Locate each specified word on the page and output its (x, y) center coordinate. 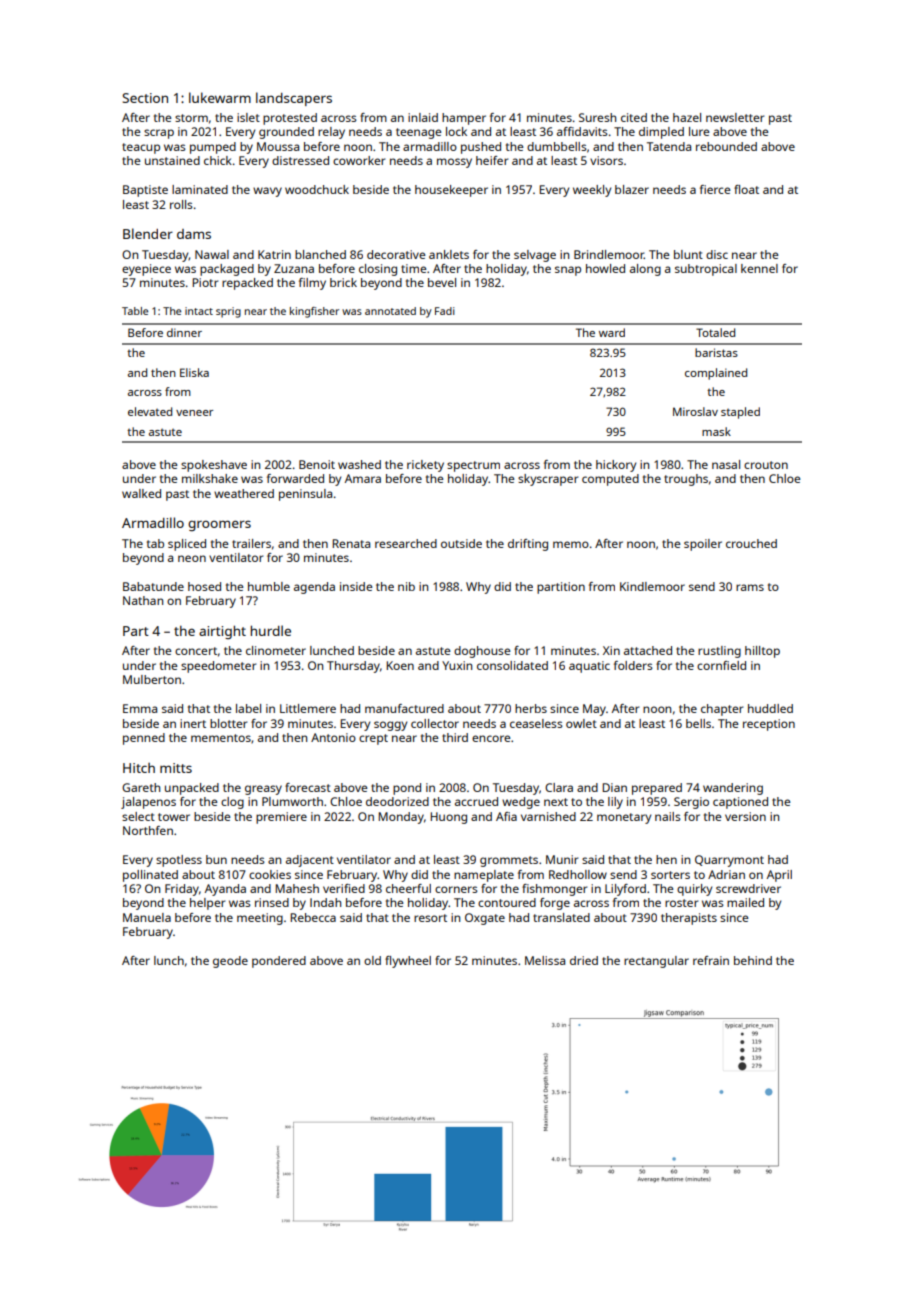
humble (269, 586)
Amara (363, 478)
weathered (244, 493)
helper (207, 904)
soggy (390, 726)
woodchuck (317, 189)
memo (571, 544)
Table (135, 311)
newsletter (735, 117)
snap (568, 271)
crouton (766, 465)
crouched (751, 543)
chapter (722, 710)
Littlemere (308, 708)
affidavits (582, 131)
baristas (716, 352)
